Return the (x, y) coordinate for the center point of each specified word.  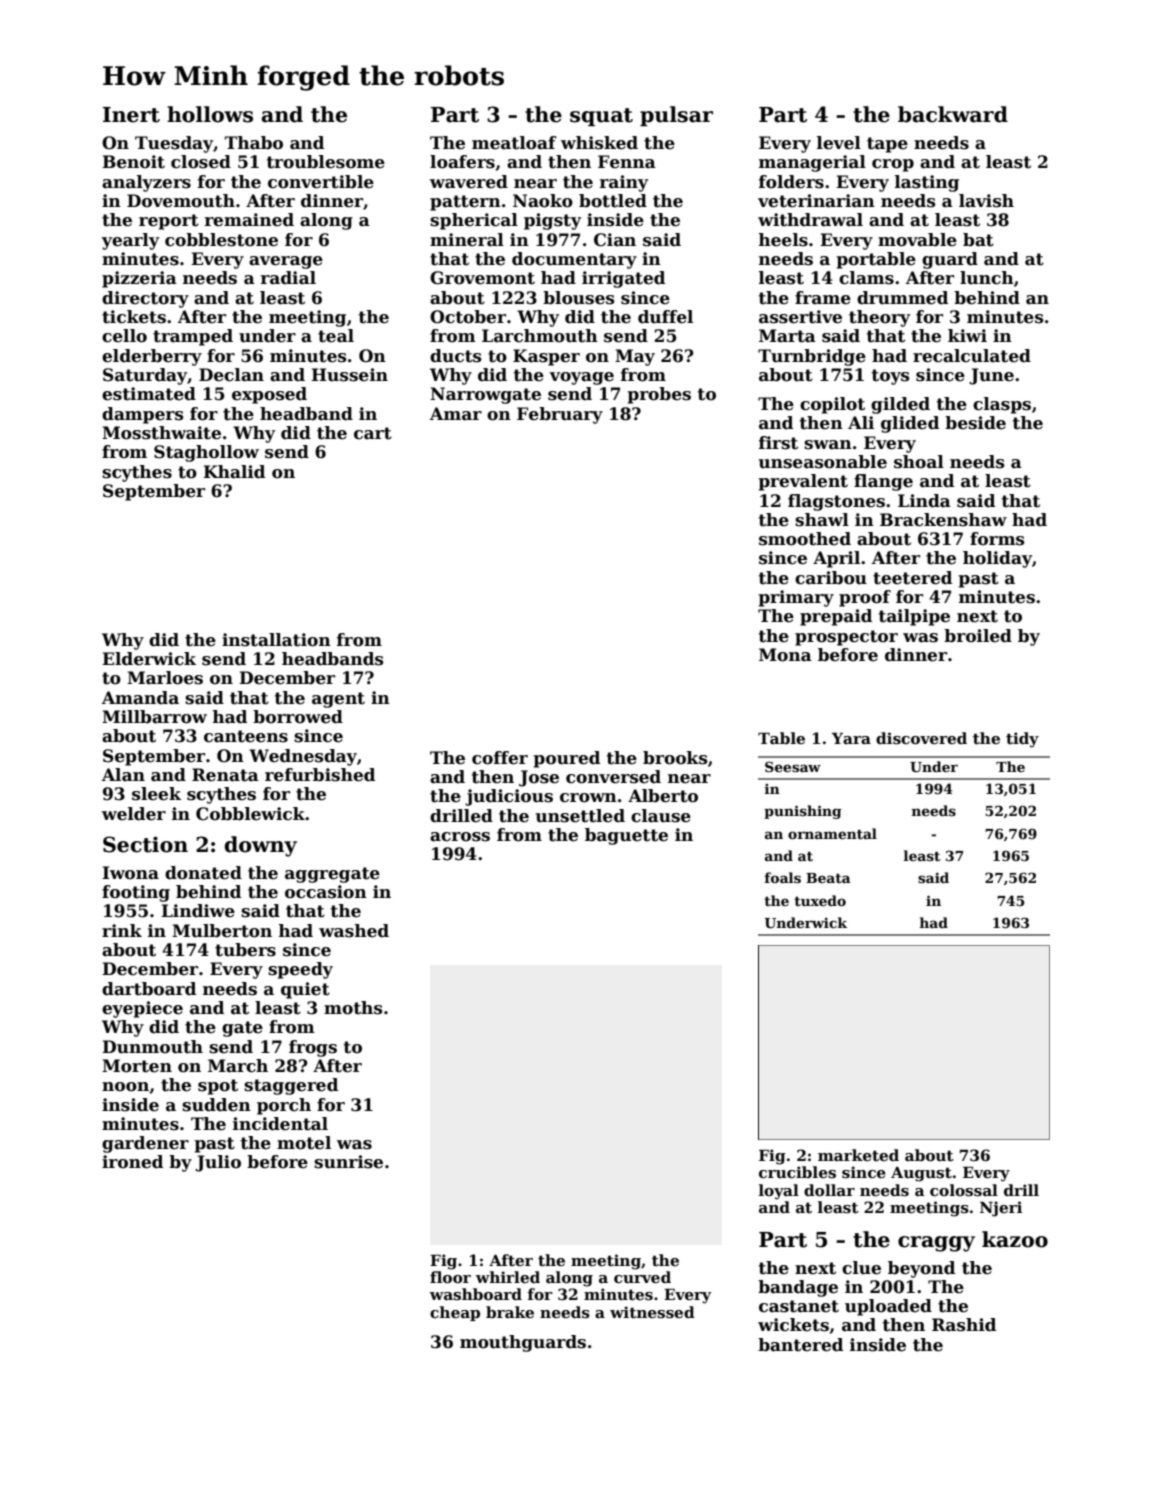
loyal (779, 1192)
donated (203, 873)
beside (975, 423)
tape (887, 145)
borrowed (298, 717)
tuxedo (820, 900)
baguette (626, 836)
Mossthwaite (161, 433)
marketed (858, 1155)
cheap (455, 1313)
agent (338, 700)
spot (218, 1087)
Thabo (254, 143)
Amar (456, 414)
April (836, 559)
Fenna (627, 162)
